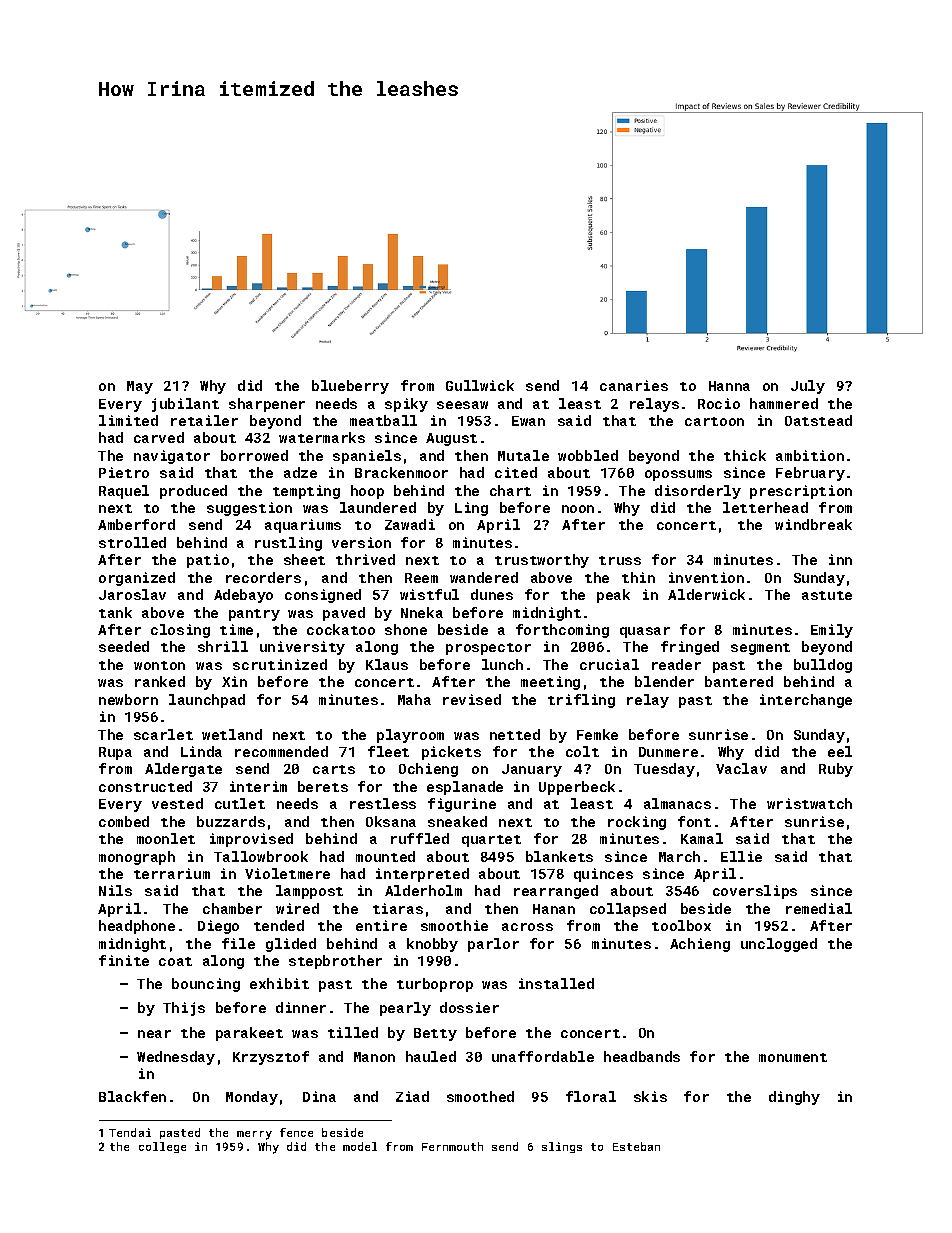  What do you see at coordinates (480, 1096) in the screenshot?
I see `smoothed` at bounding box center [480, 1096].
